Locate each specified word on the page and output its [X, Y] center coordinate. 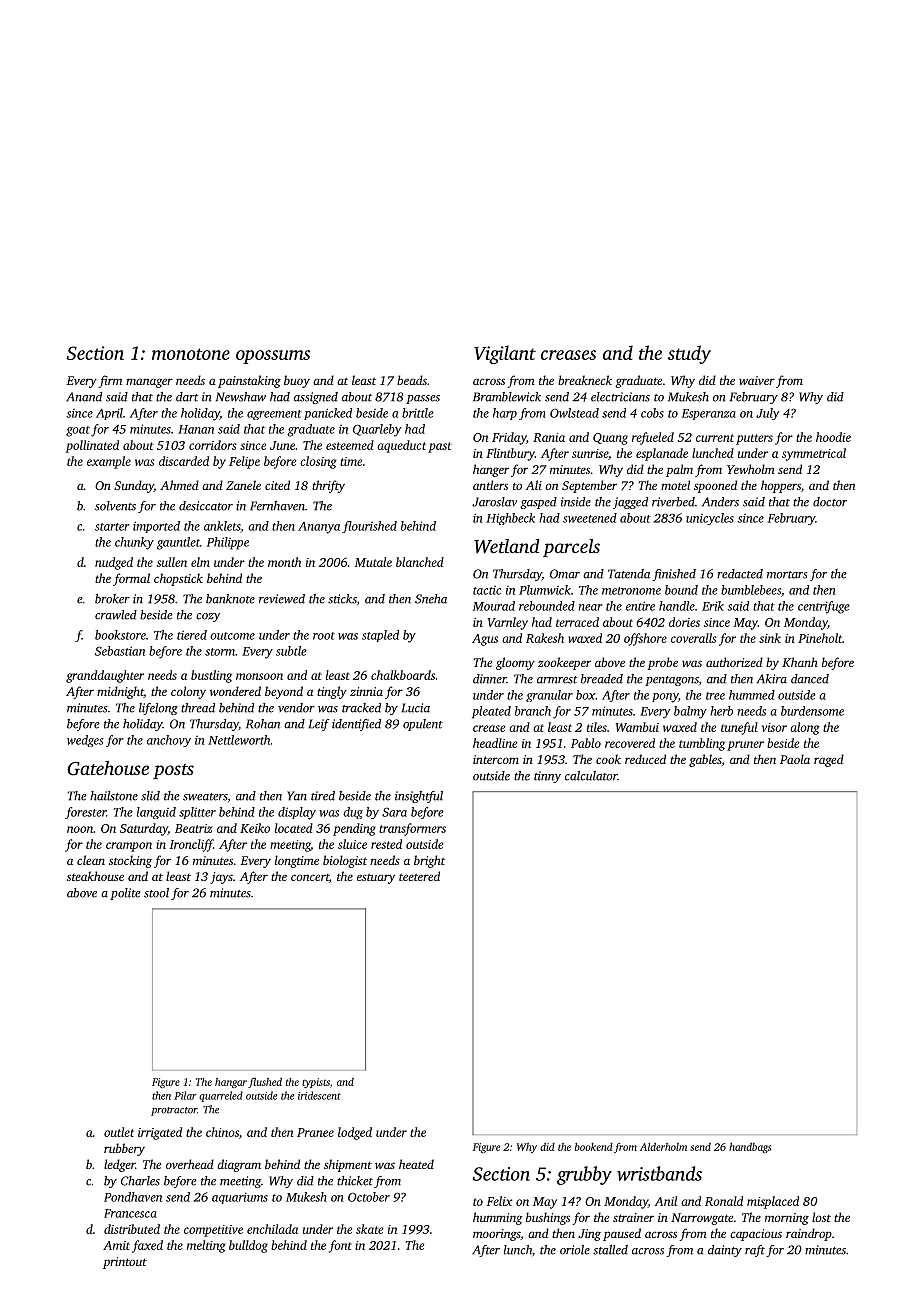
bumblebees [751, 590]
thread [198, 708]
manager [149, 383]
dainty [725, 1251]
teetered [419, 876]
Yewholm [751, 469]
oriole [575, 1250]
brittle [418, 413]
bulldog [248, 1246]
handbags [750, 1148]
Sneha [431, 599]
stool [156, 893]
